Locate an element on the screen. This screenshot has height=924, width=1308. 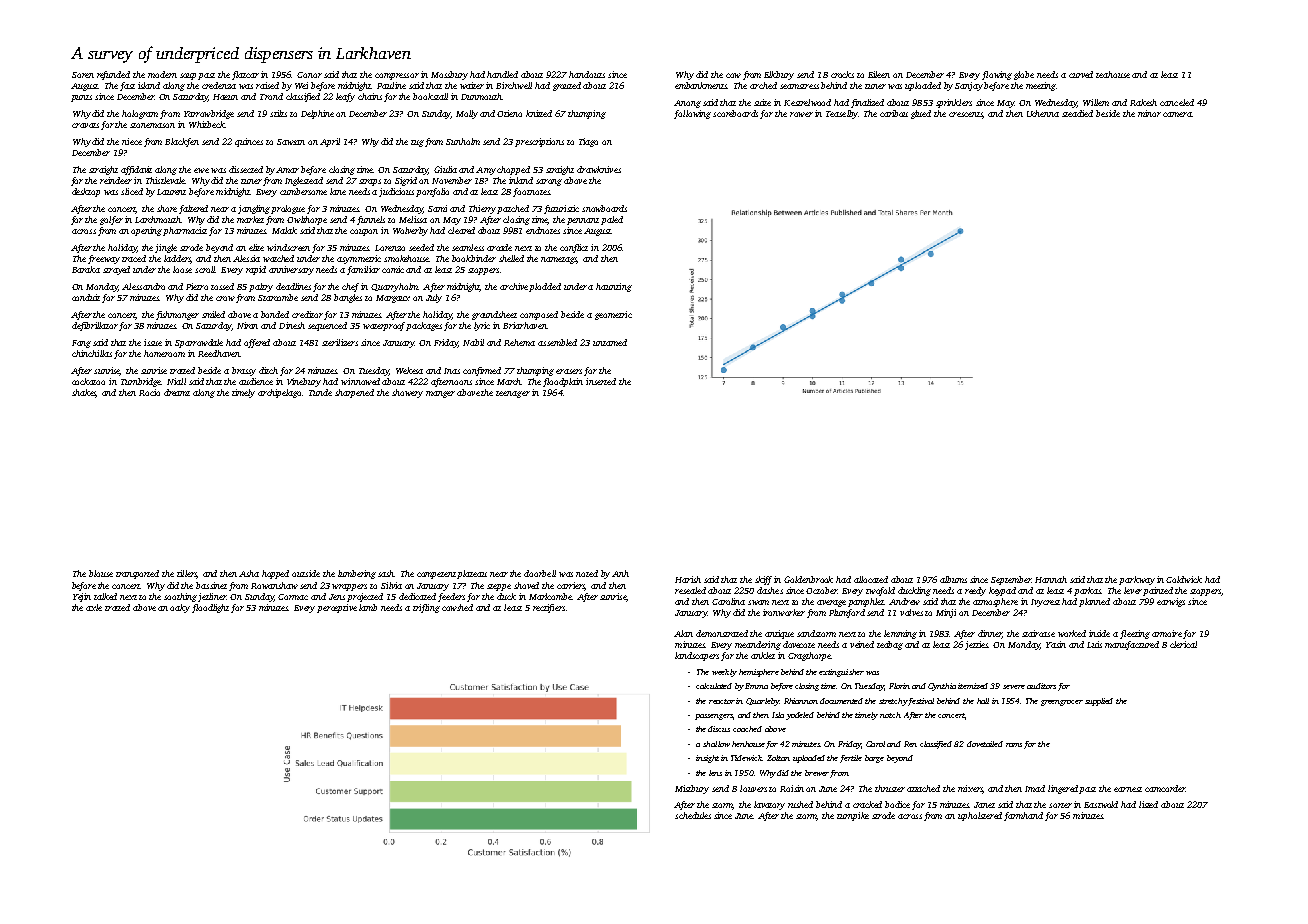
inserted is located at coordinates (601, 381).
